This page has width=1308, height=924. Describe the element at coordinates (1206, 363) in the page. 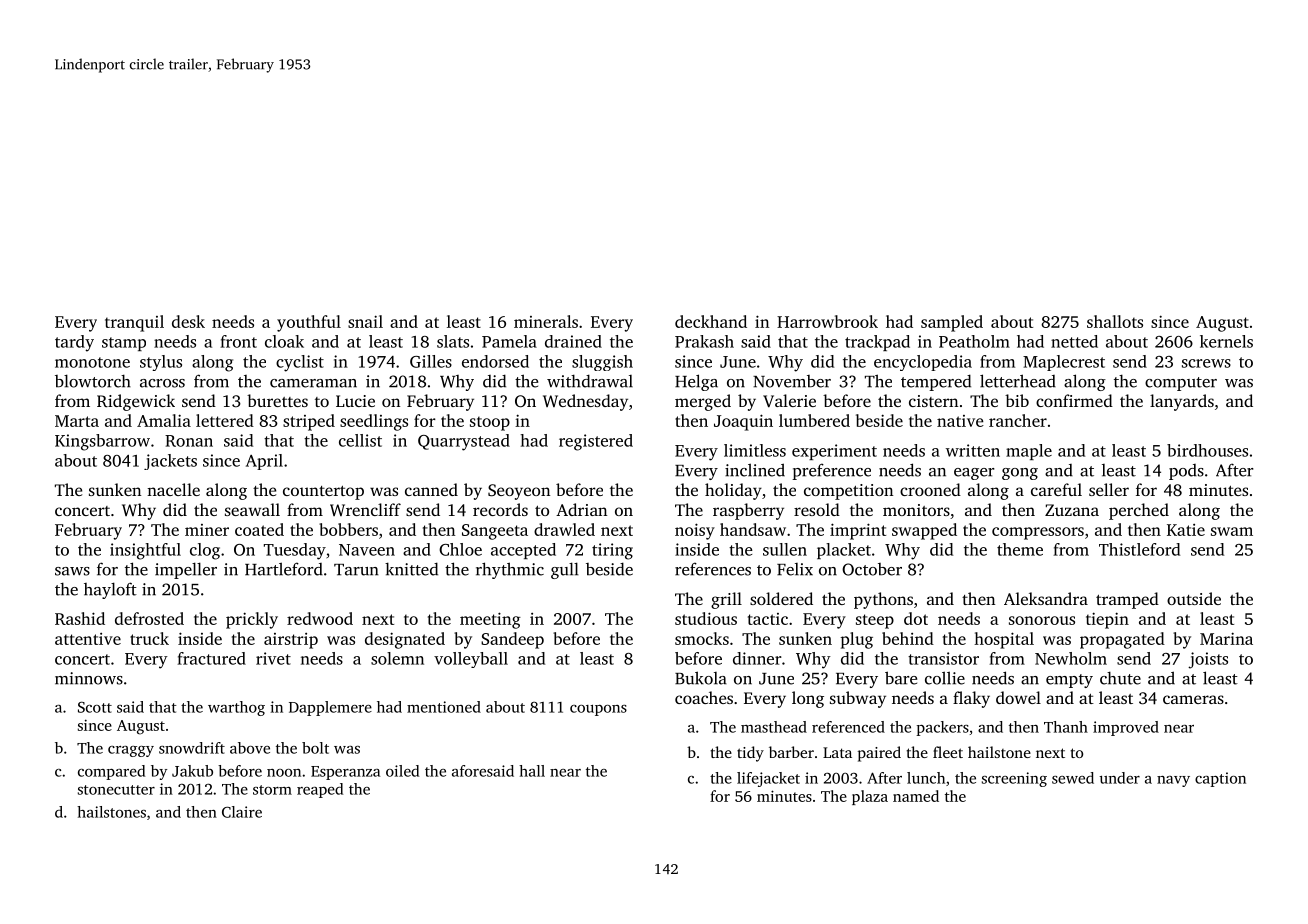

I see `screws` at that location.
